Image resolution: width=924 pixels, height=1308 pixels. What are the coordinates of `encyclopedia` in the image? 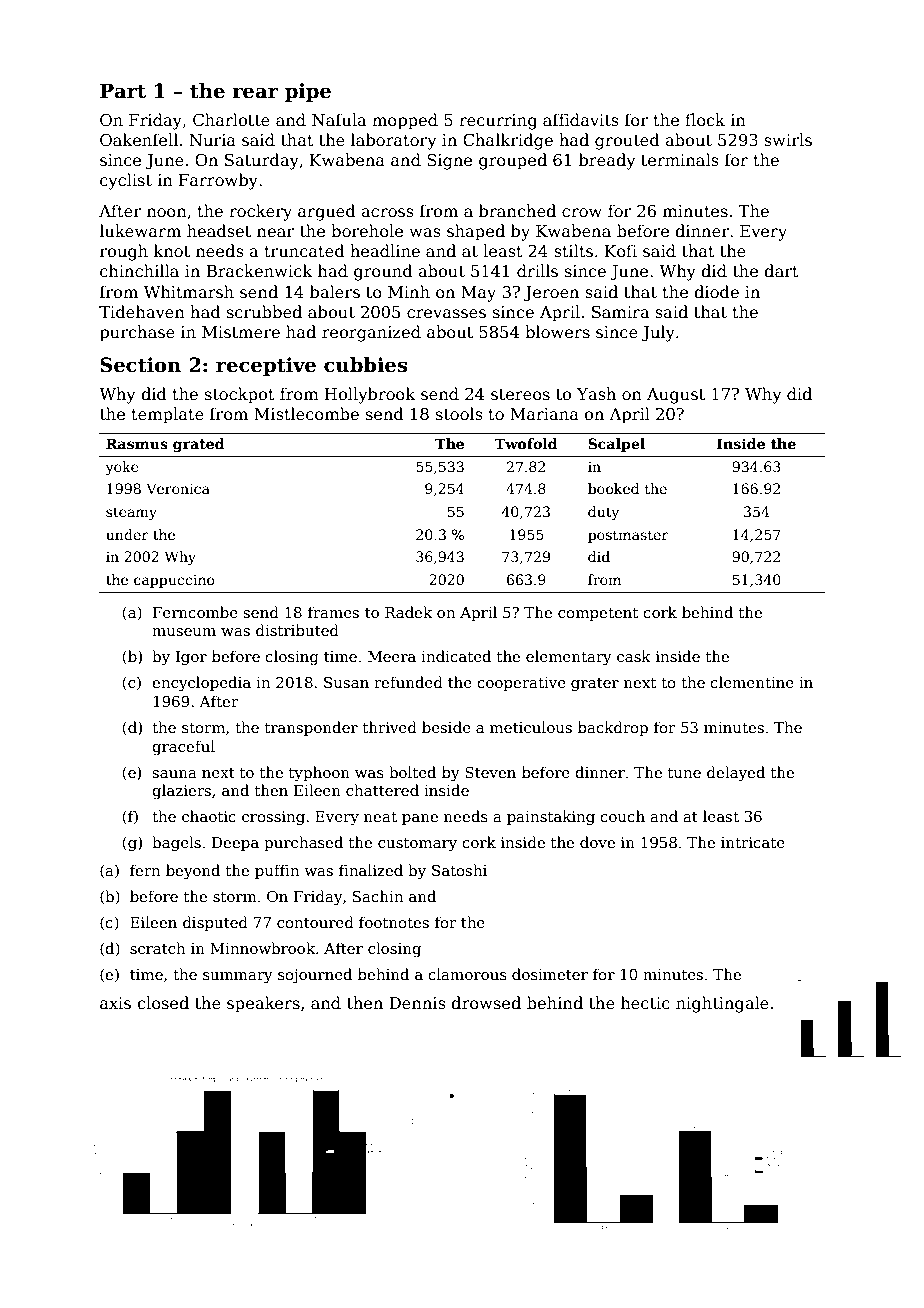 It's located at (201, 684).
